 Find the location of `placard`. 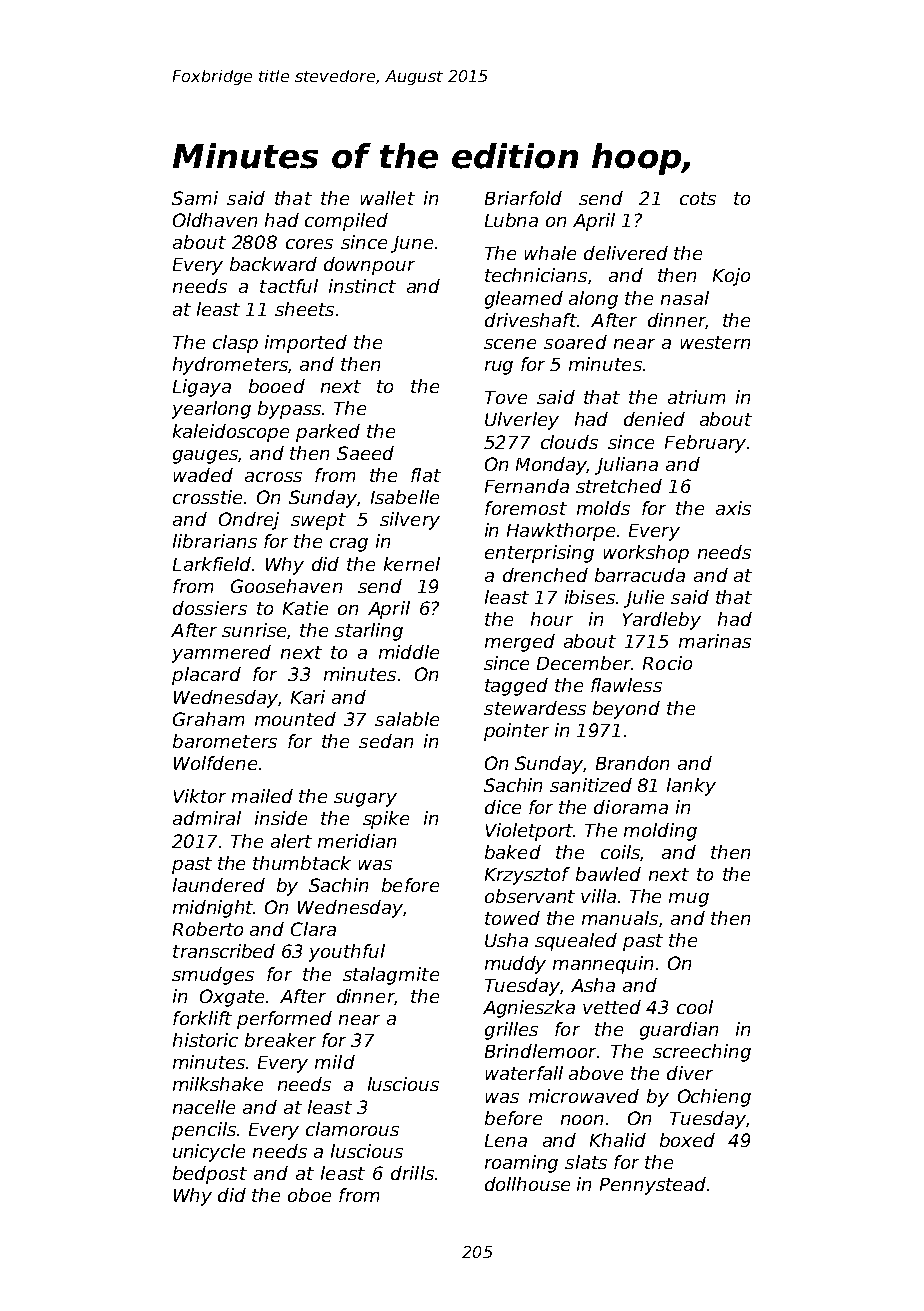

placard is located at coordinates (206, 676).
